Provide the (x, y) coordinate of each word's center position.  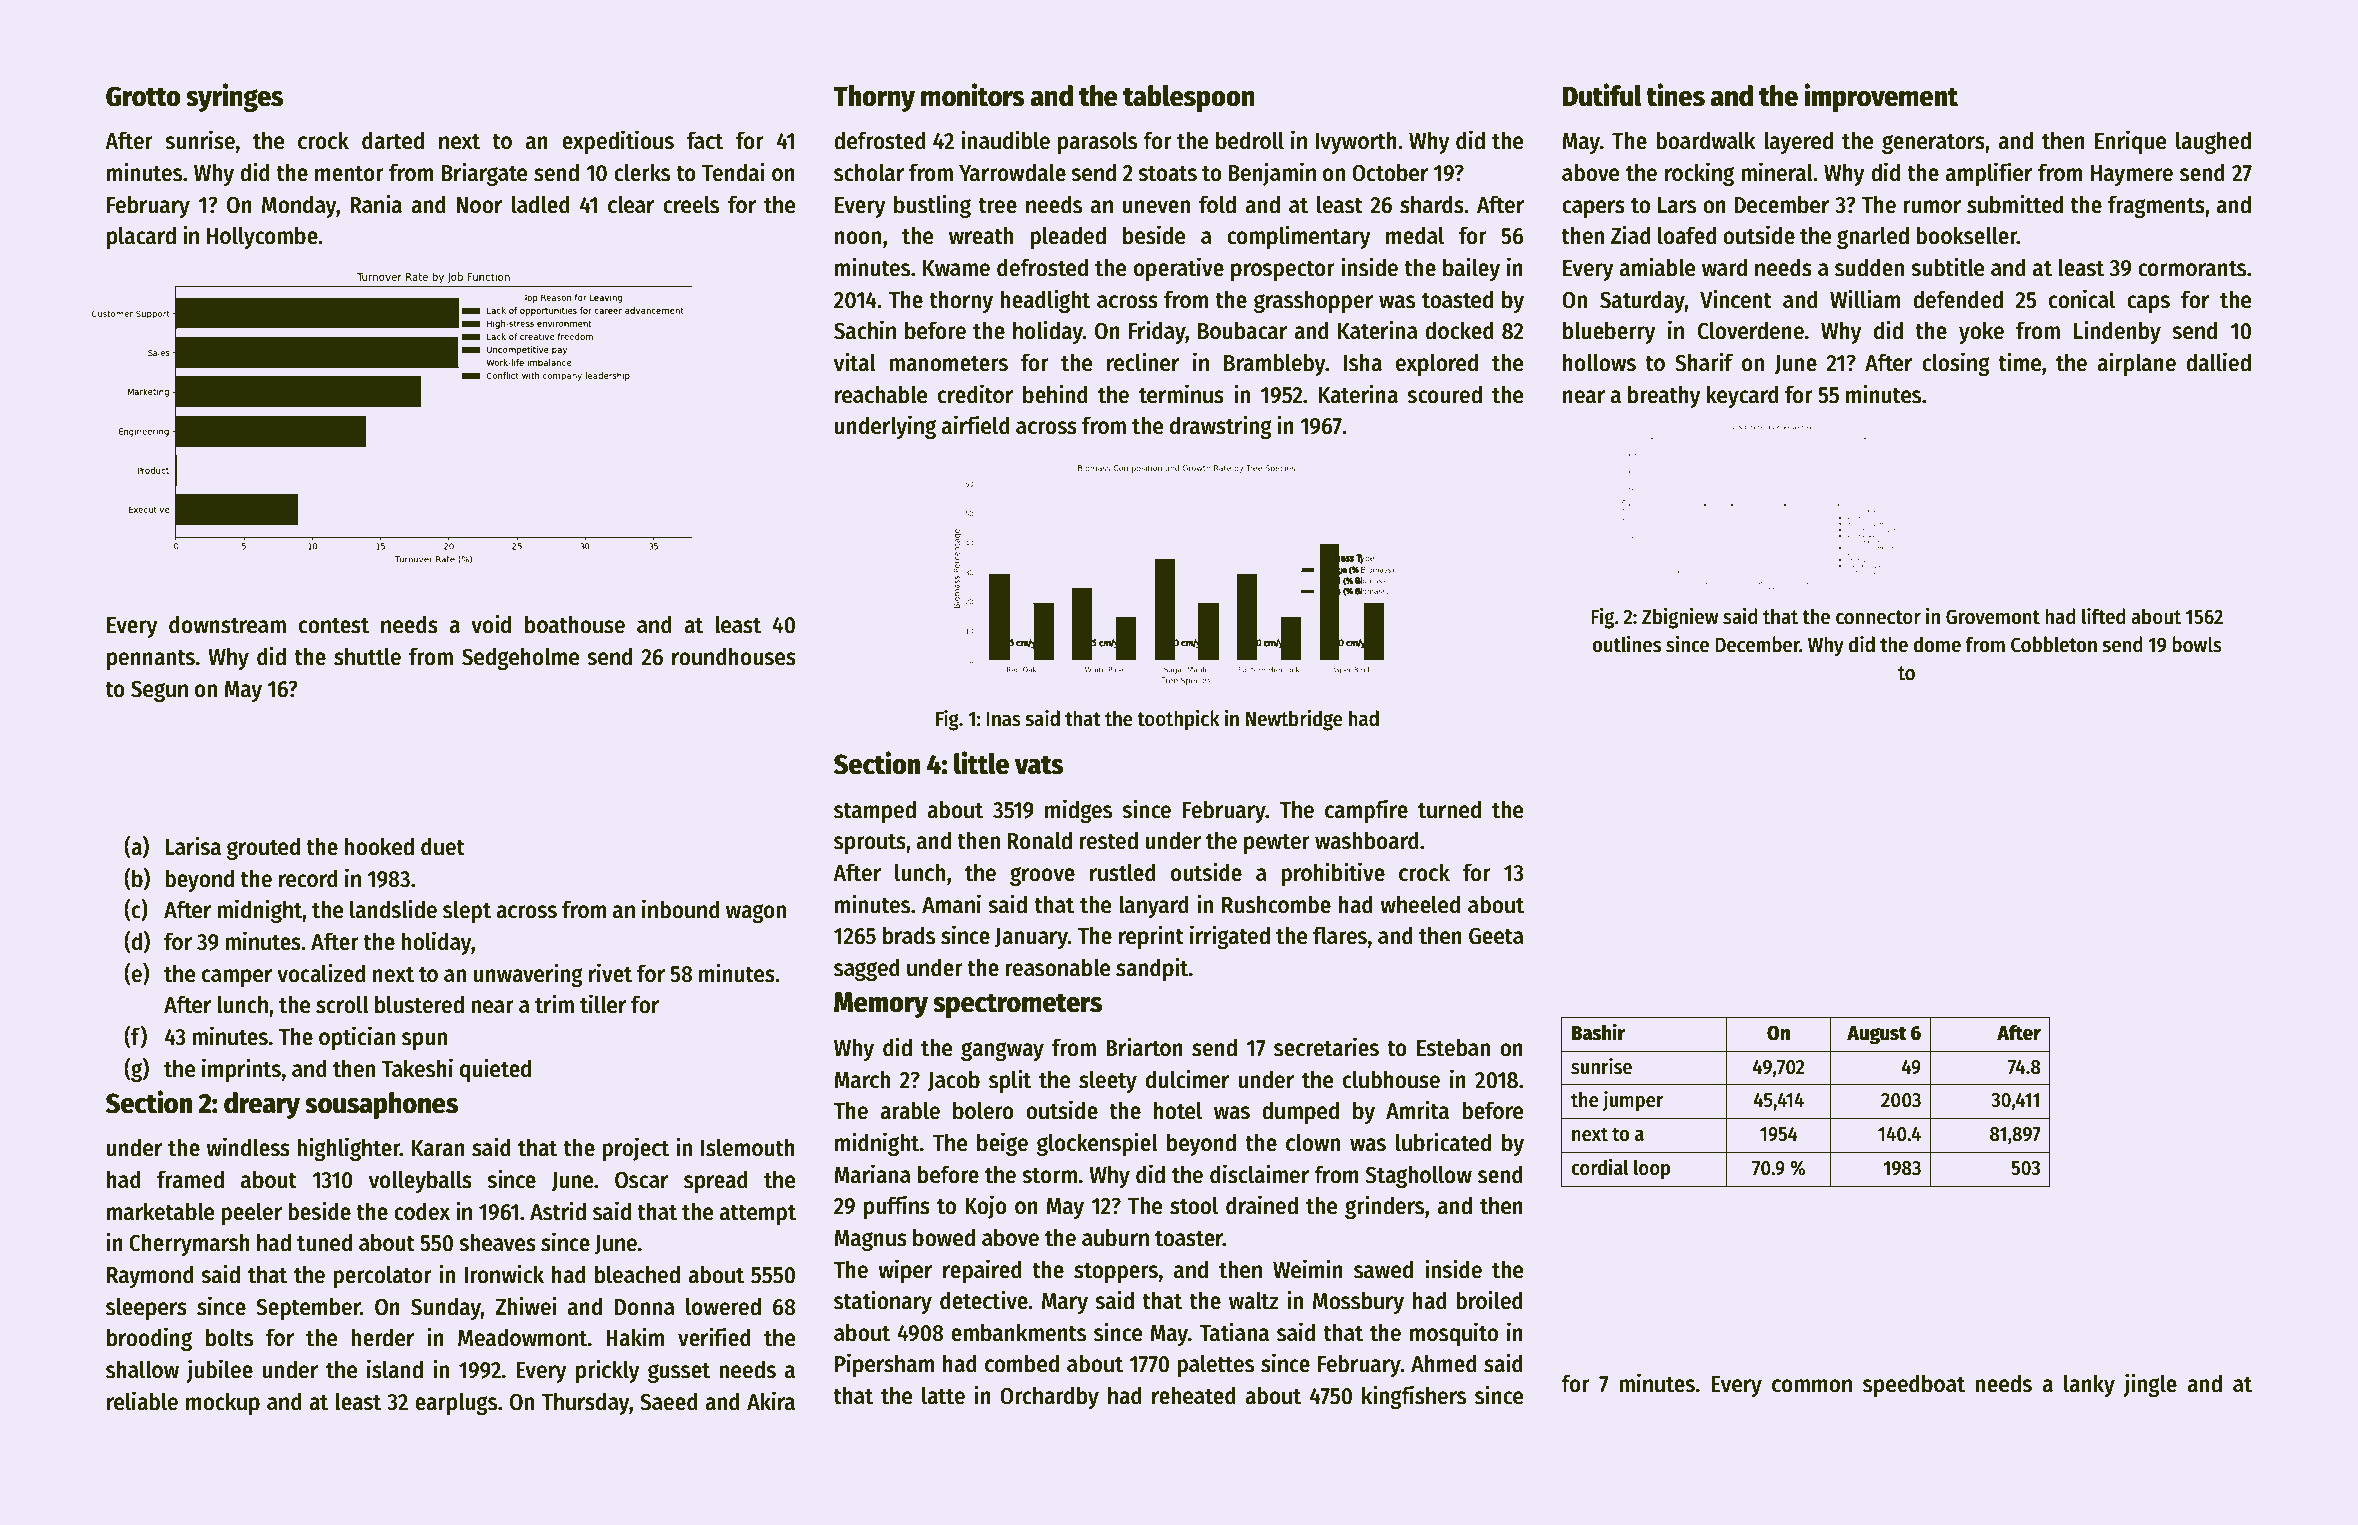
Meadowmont (523, 1337)
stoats (1167, 173)
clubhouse (1391, 1079)
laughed (2213, 142)
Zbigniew (1680, 618)
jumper (1633, 1101)
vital (855, 362)
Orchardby (1049, 1397)
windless (248, 1147)
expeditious (618, 142)
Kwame (956, 268)
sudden (1869, 267)
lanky (2089, 1385)
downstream (227, 624)
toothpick (1178, 720)
